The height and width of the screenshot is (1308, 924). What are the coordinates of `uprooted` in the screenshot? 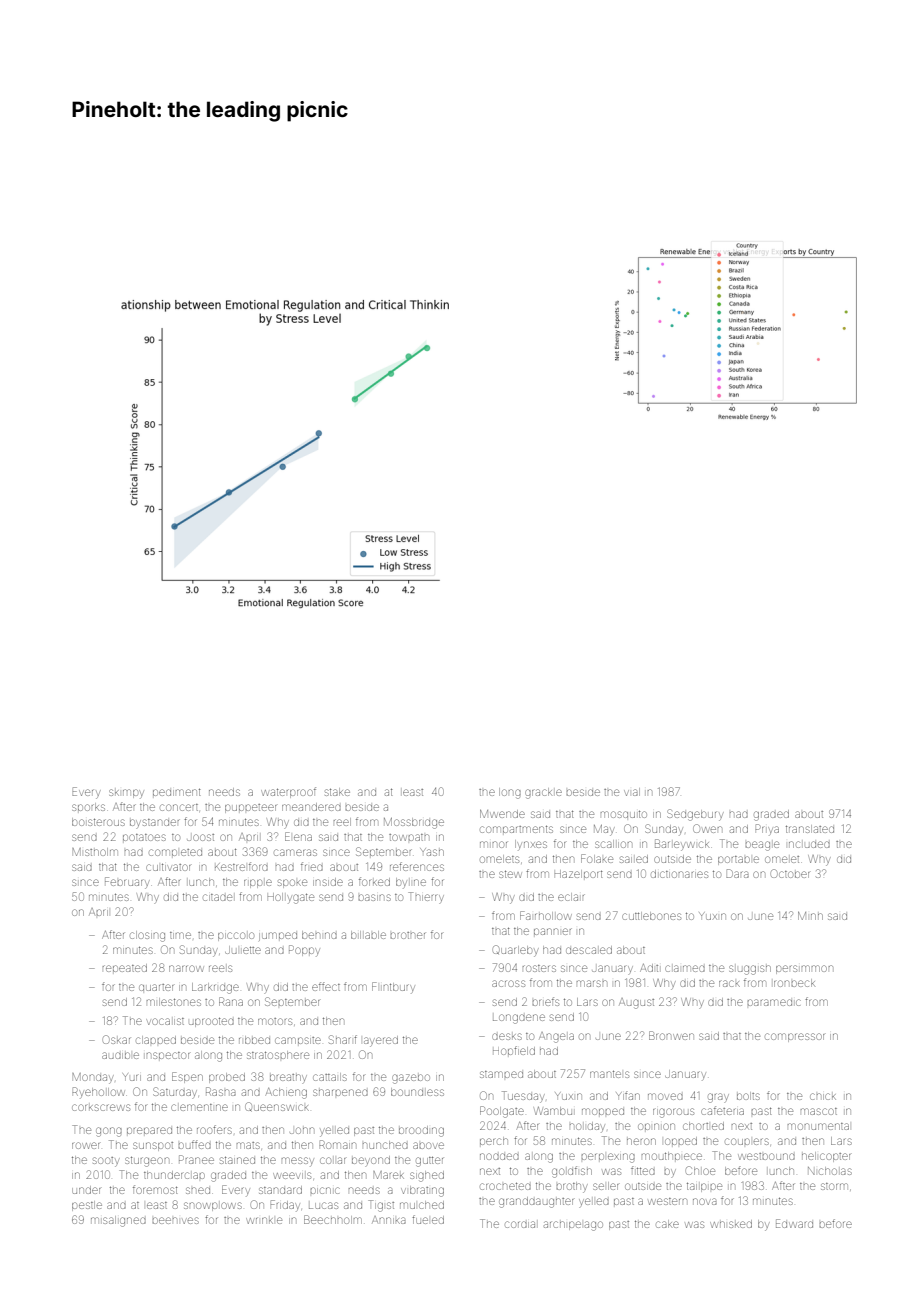 It's located at (211, 1022).
